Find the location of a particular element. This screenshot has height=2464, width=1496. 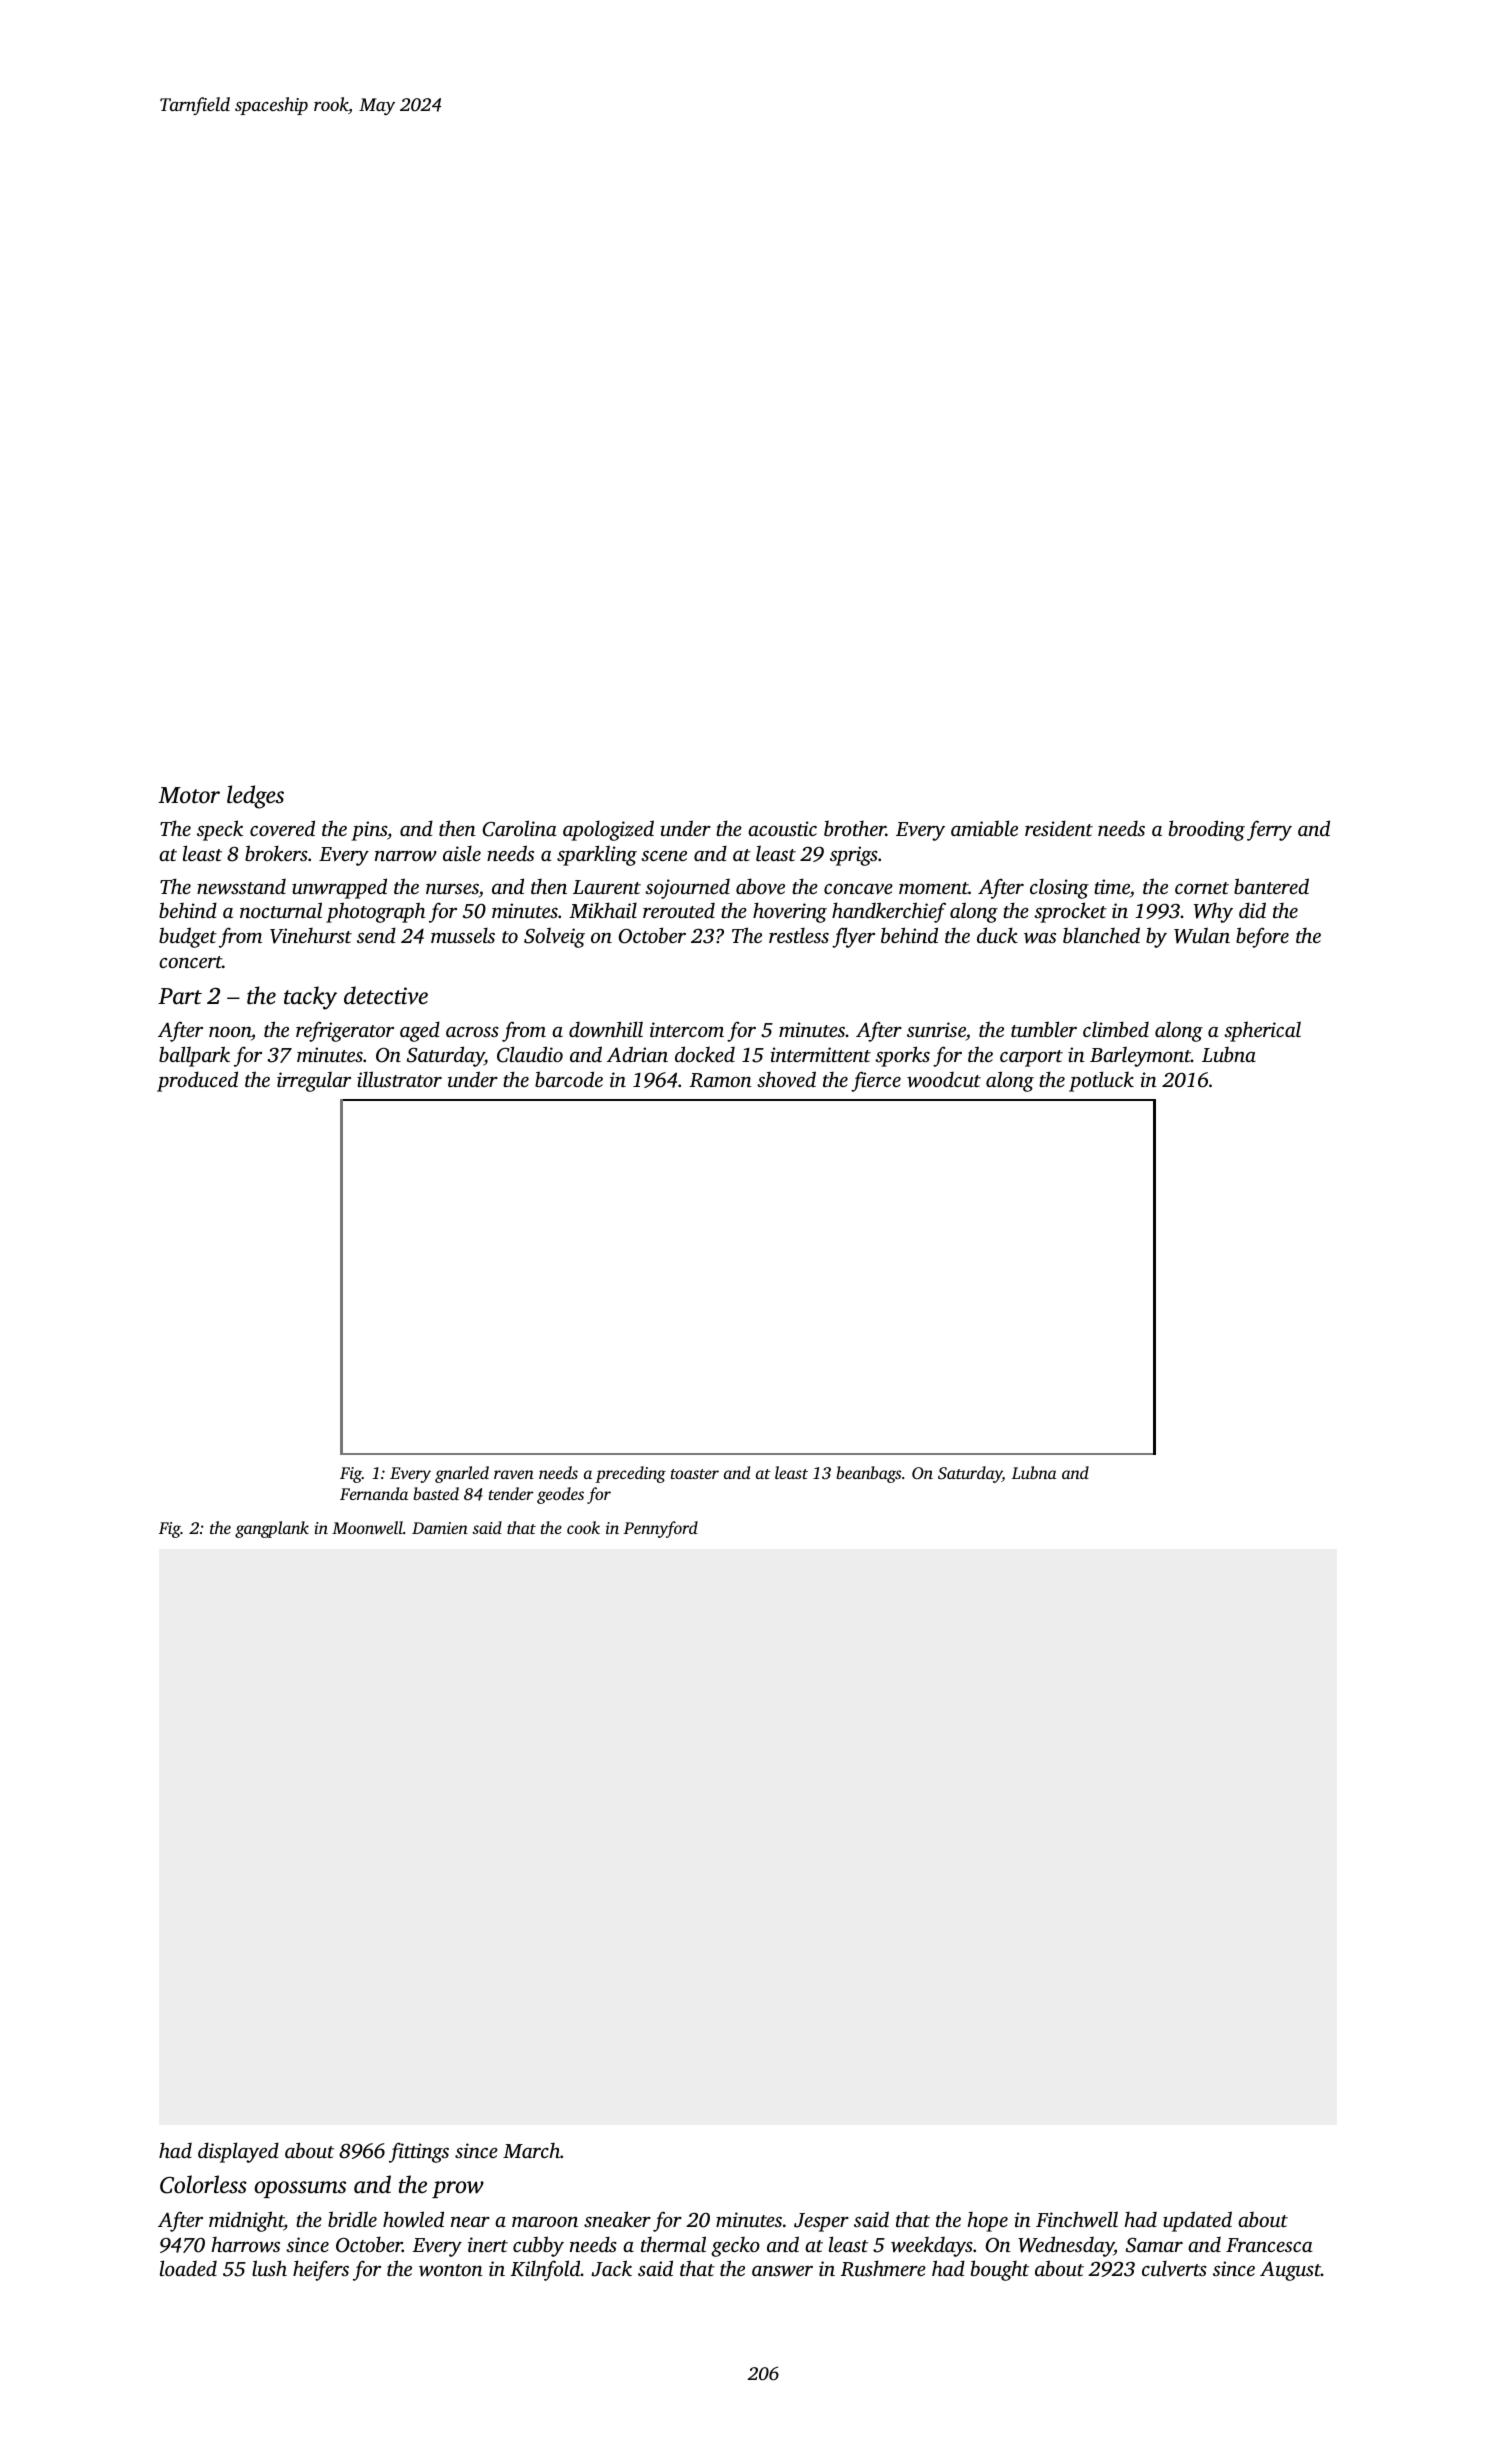

Francesca is located at coordinates (1269, 2245).
